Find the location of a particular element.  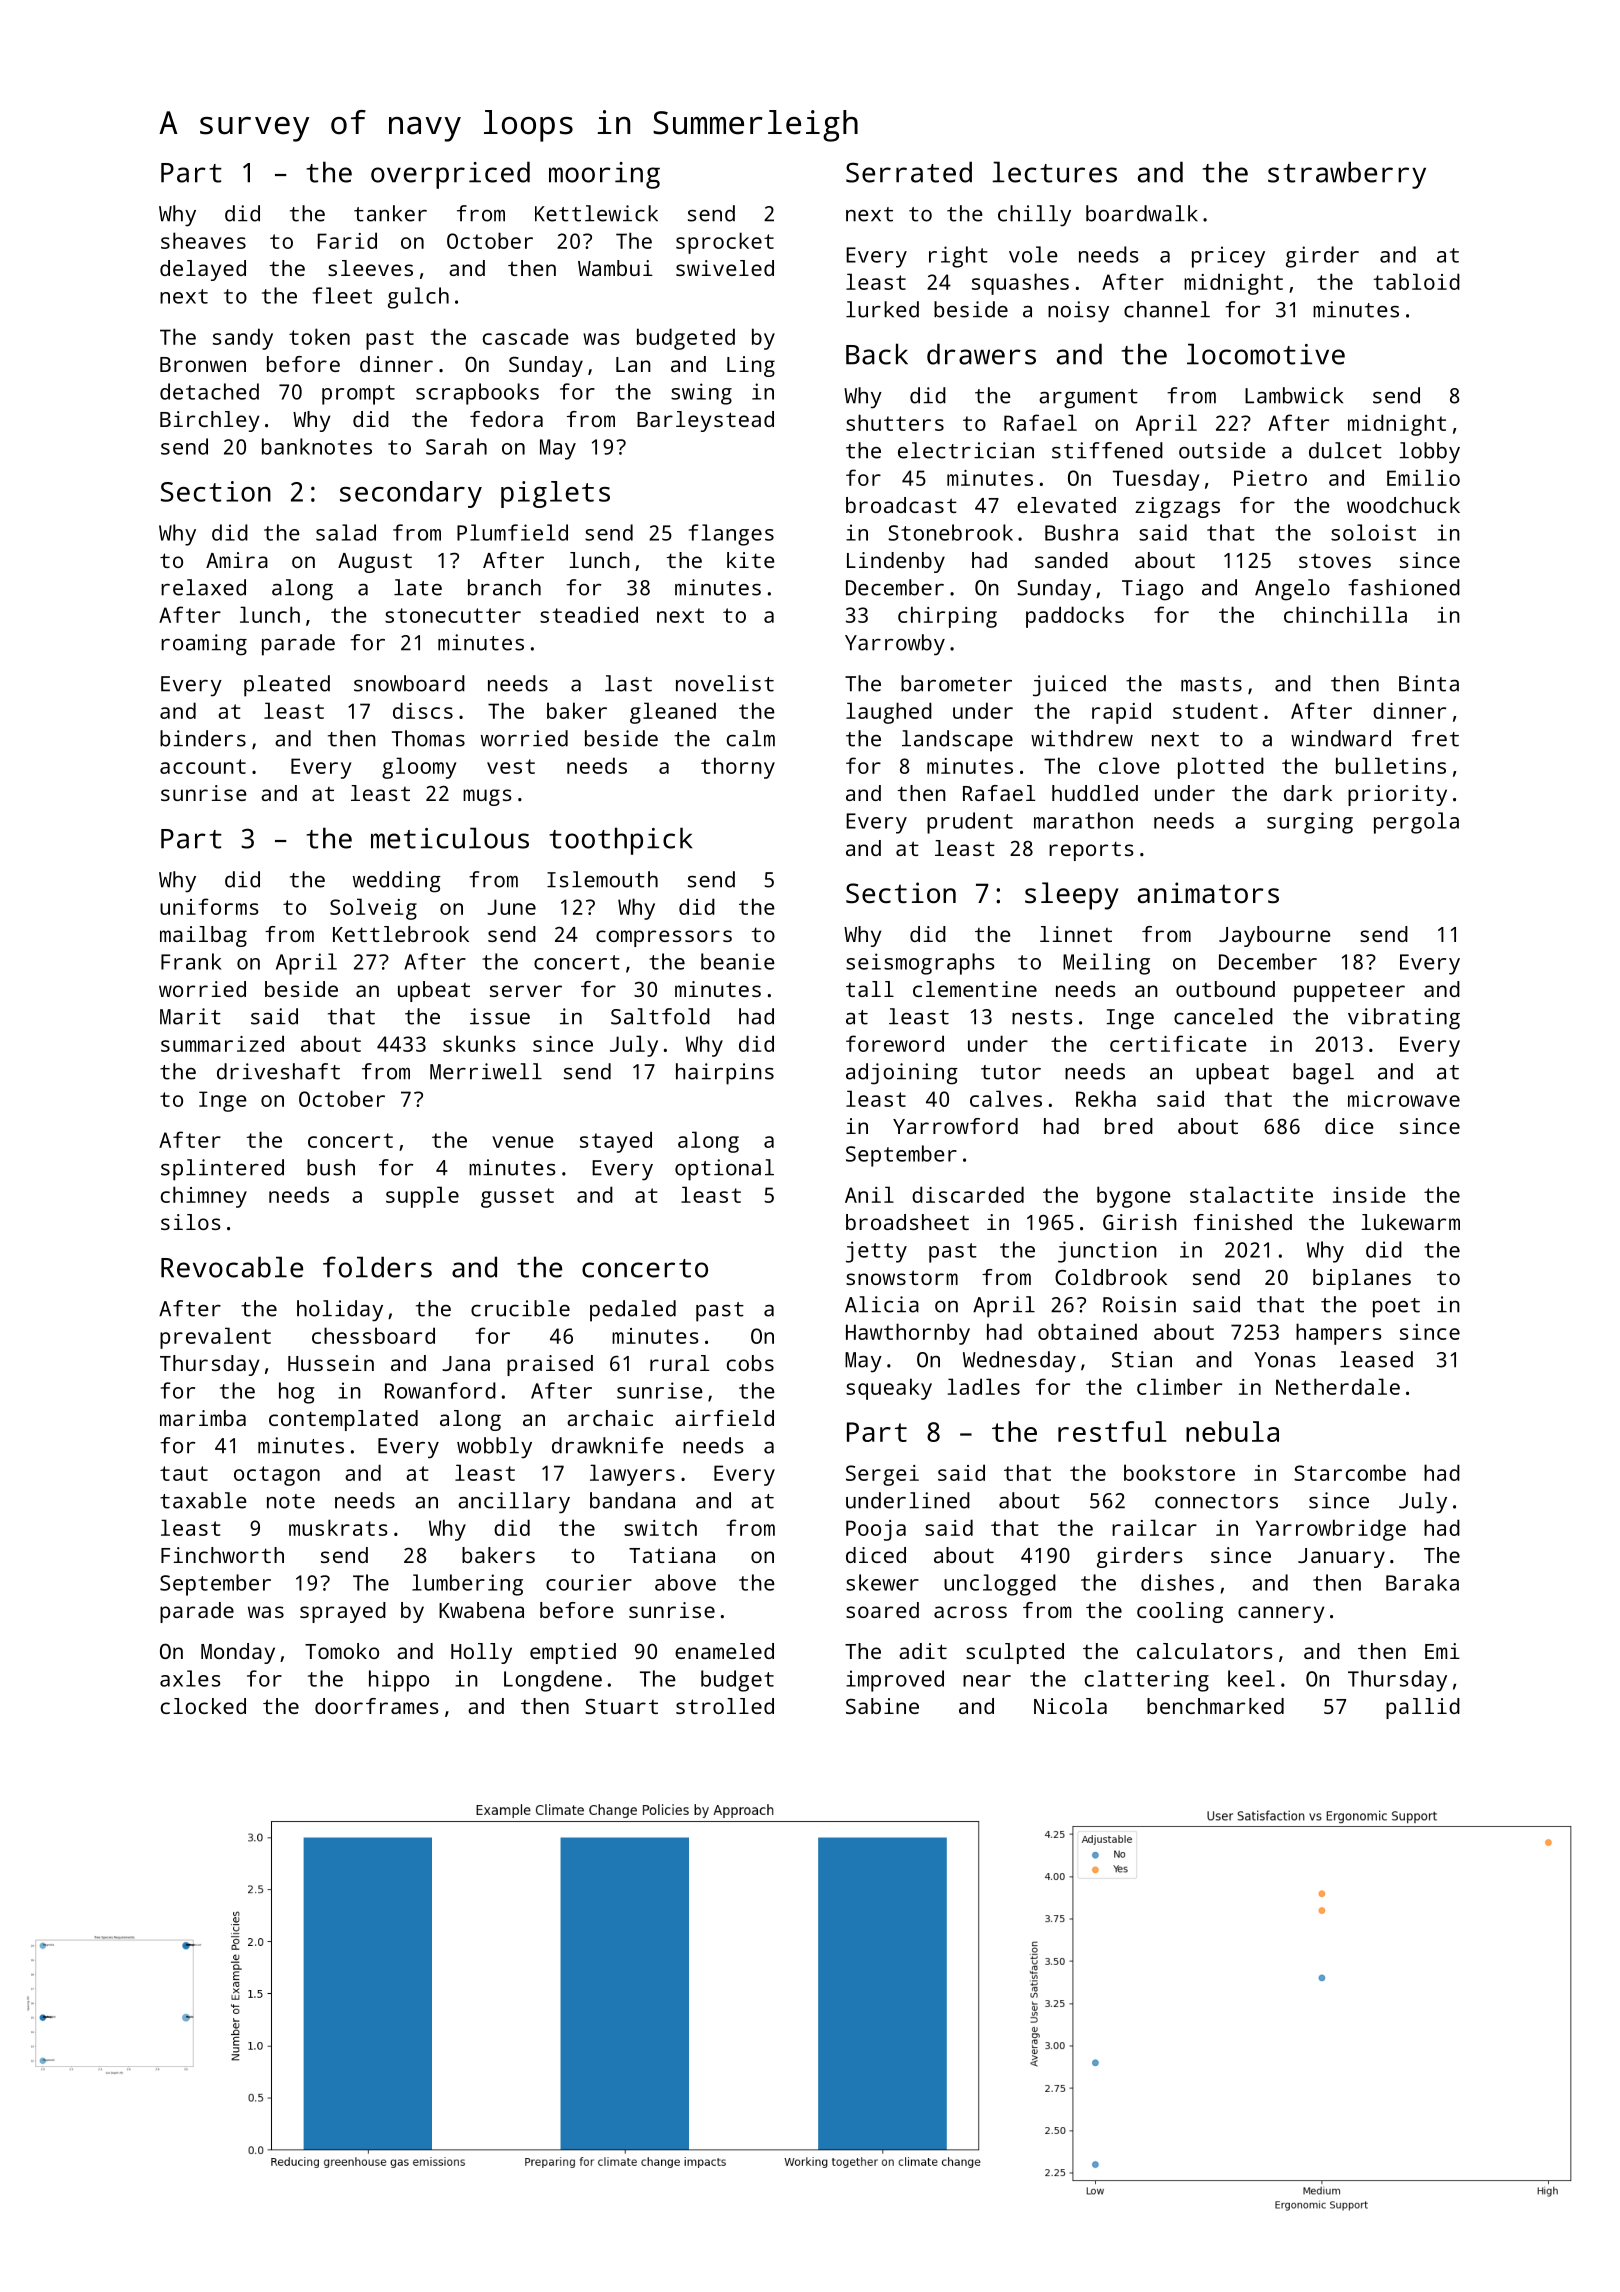

Plumfield is located at coordinates (512, 532).
